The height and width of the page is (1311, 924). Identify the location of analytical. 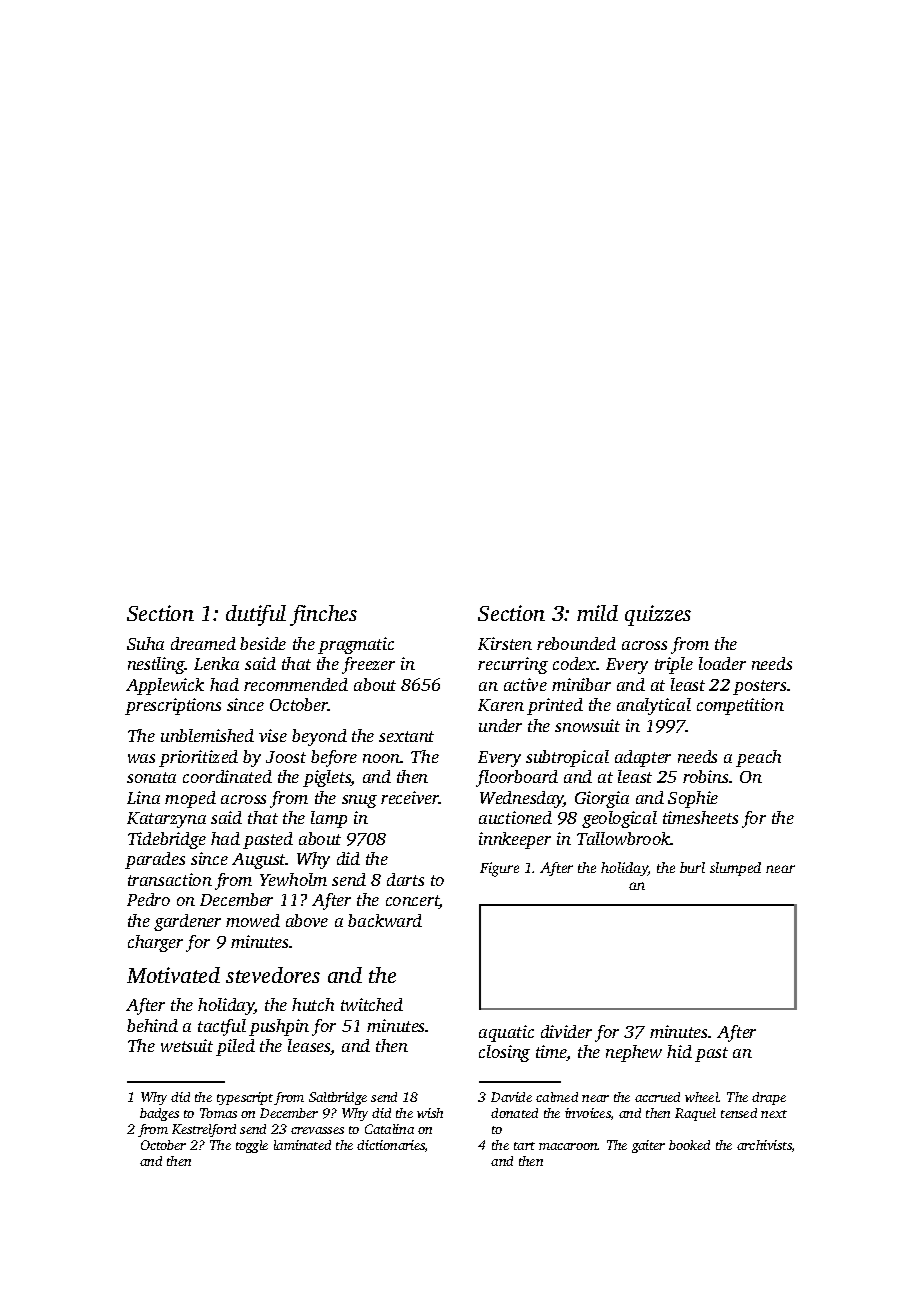
(654, 706).
